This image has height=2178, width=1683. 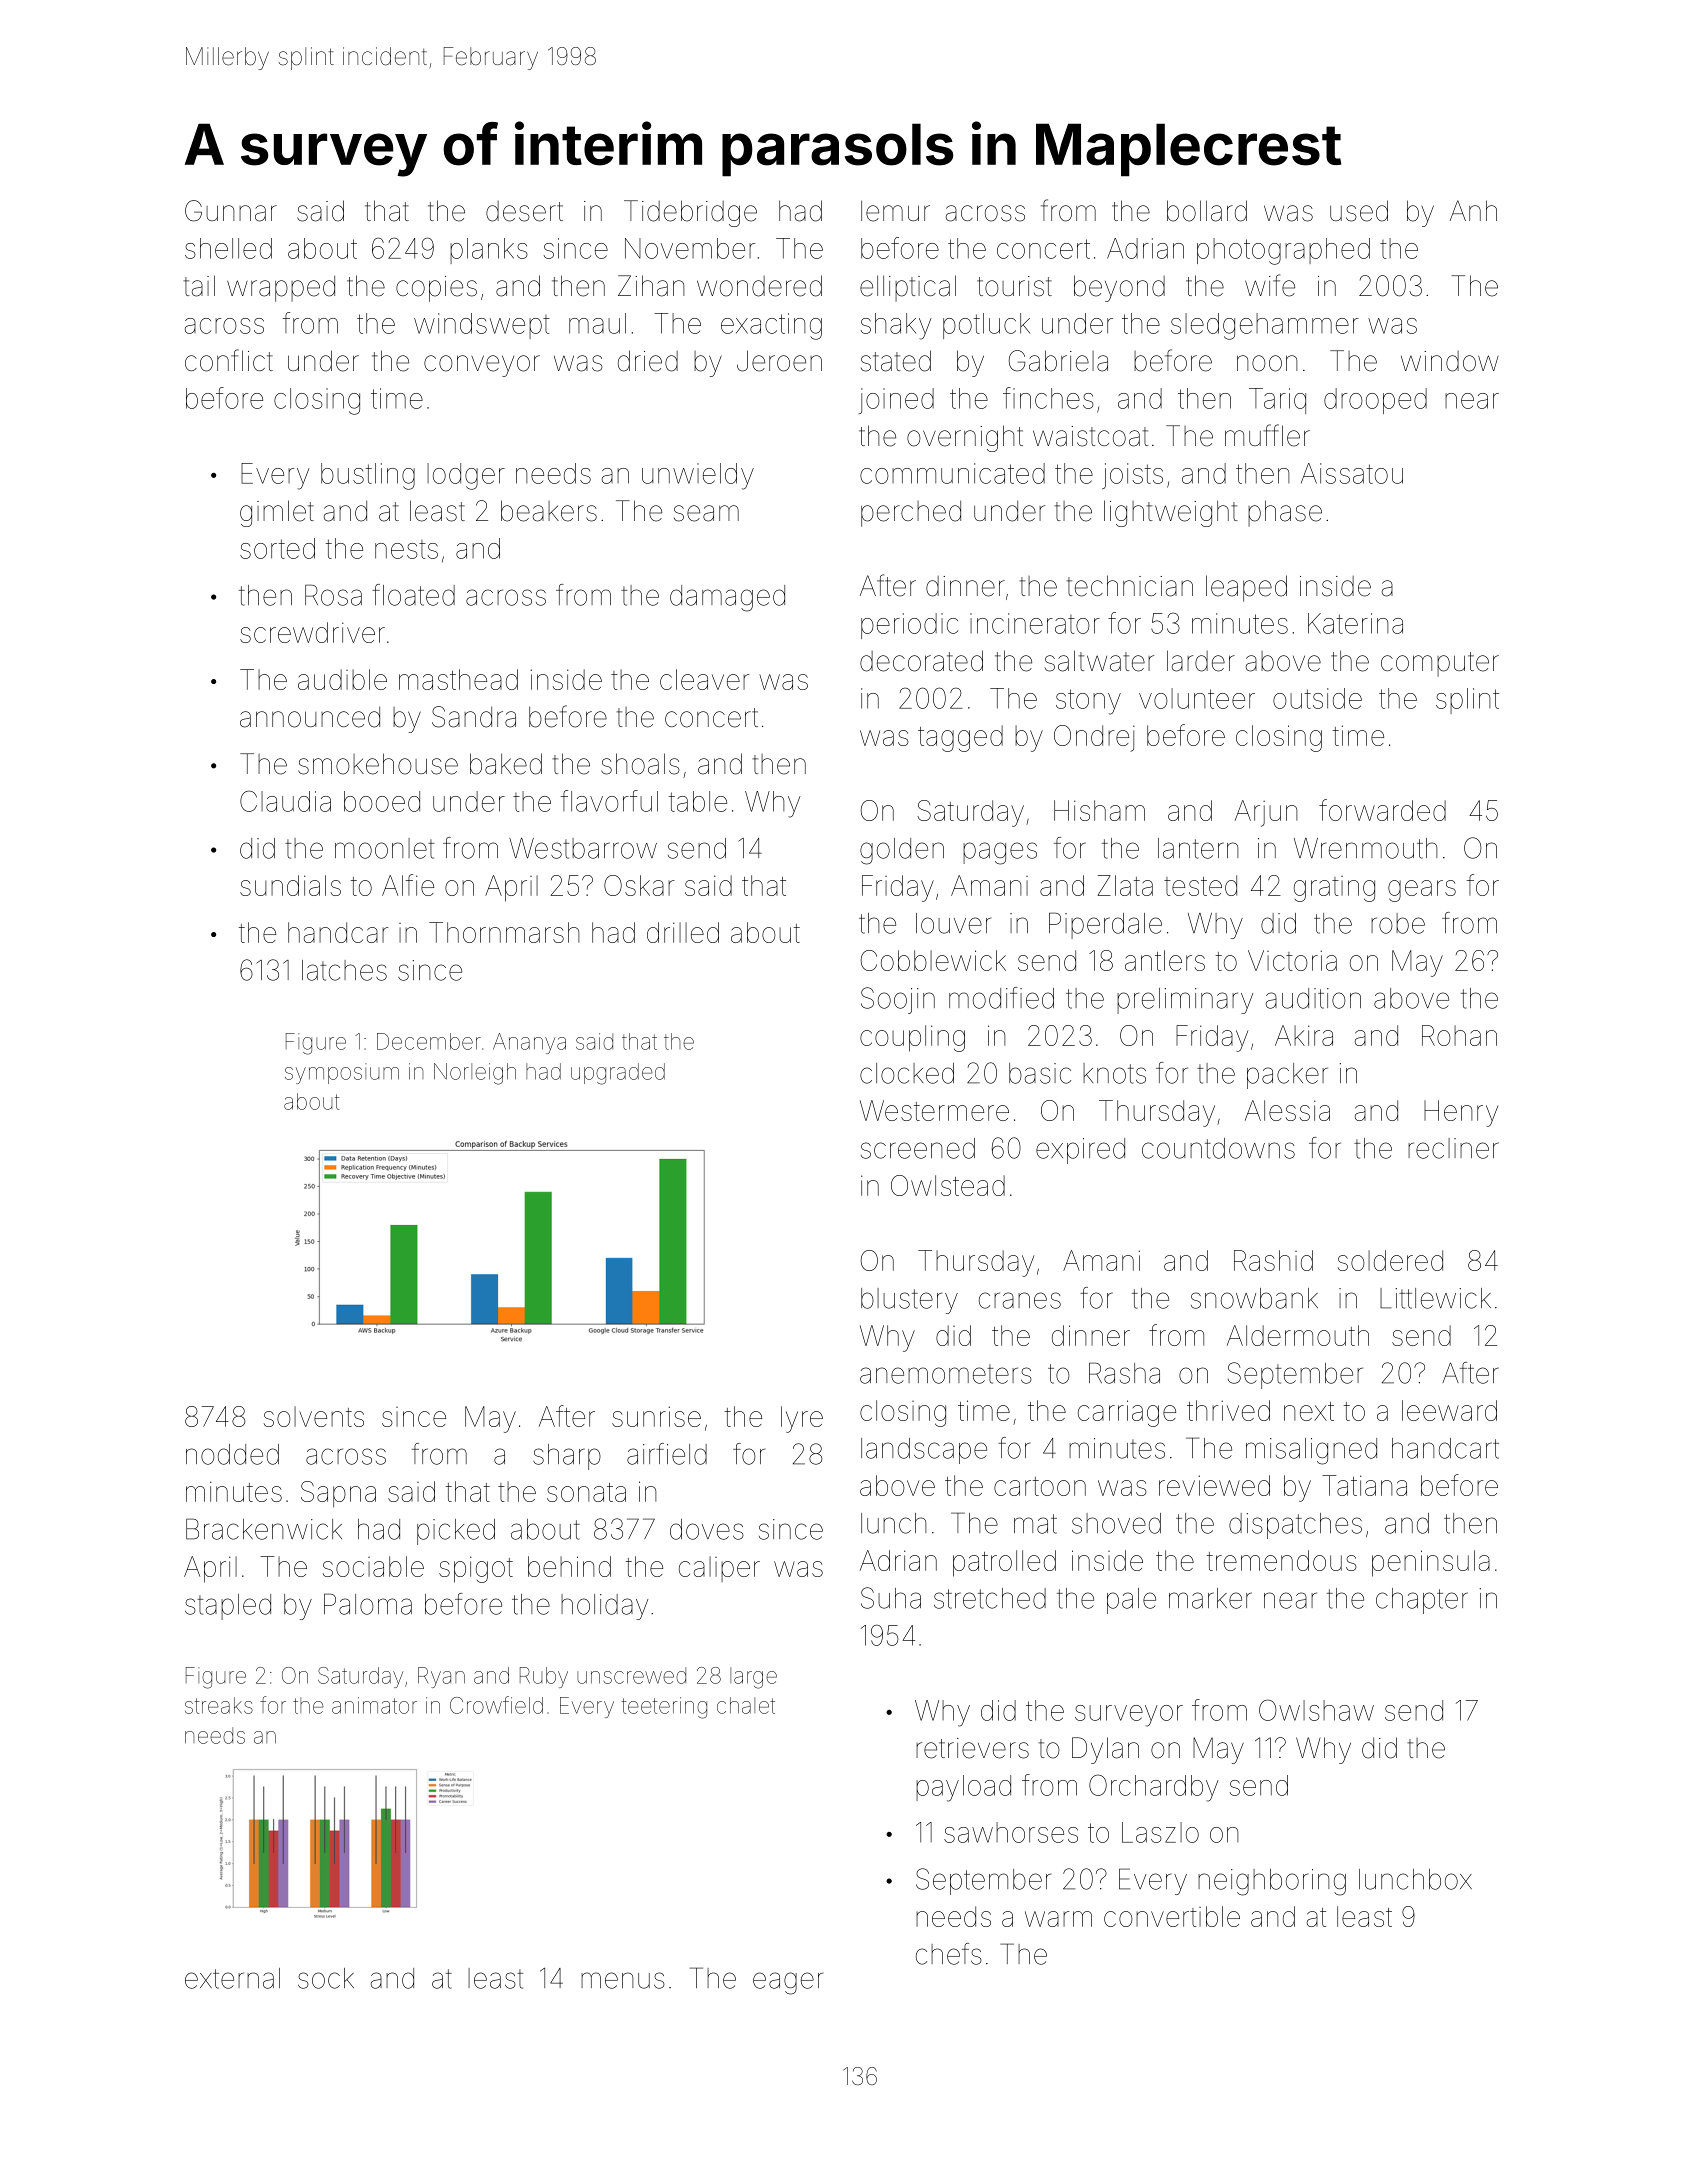 What do you see at coordinates (524, 211) in the image?
I see `desert` at bounding box center [524, 211].
